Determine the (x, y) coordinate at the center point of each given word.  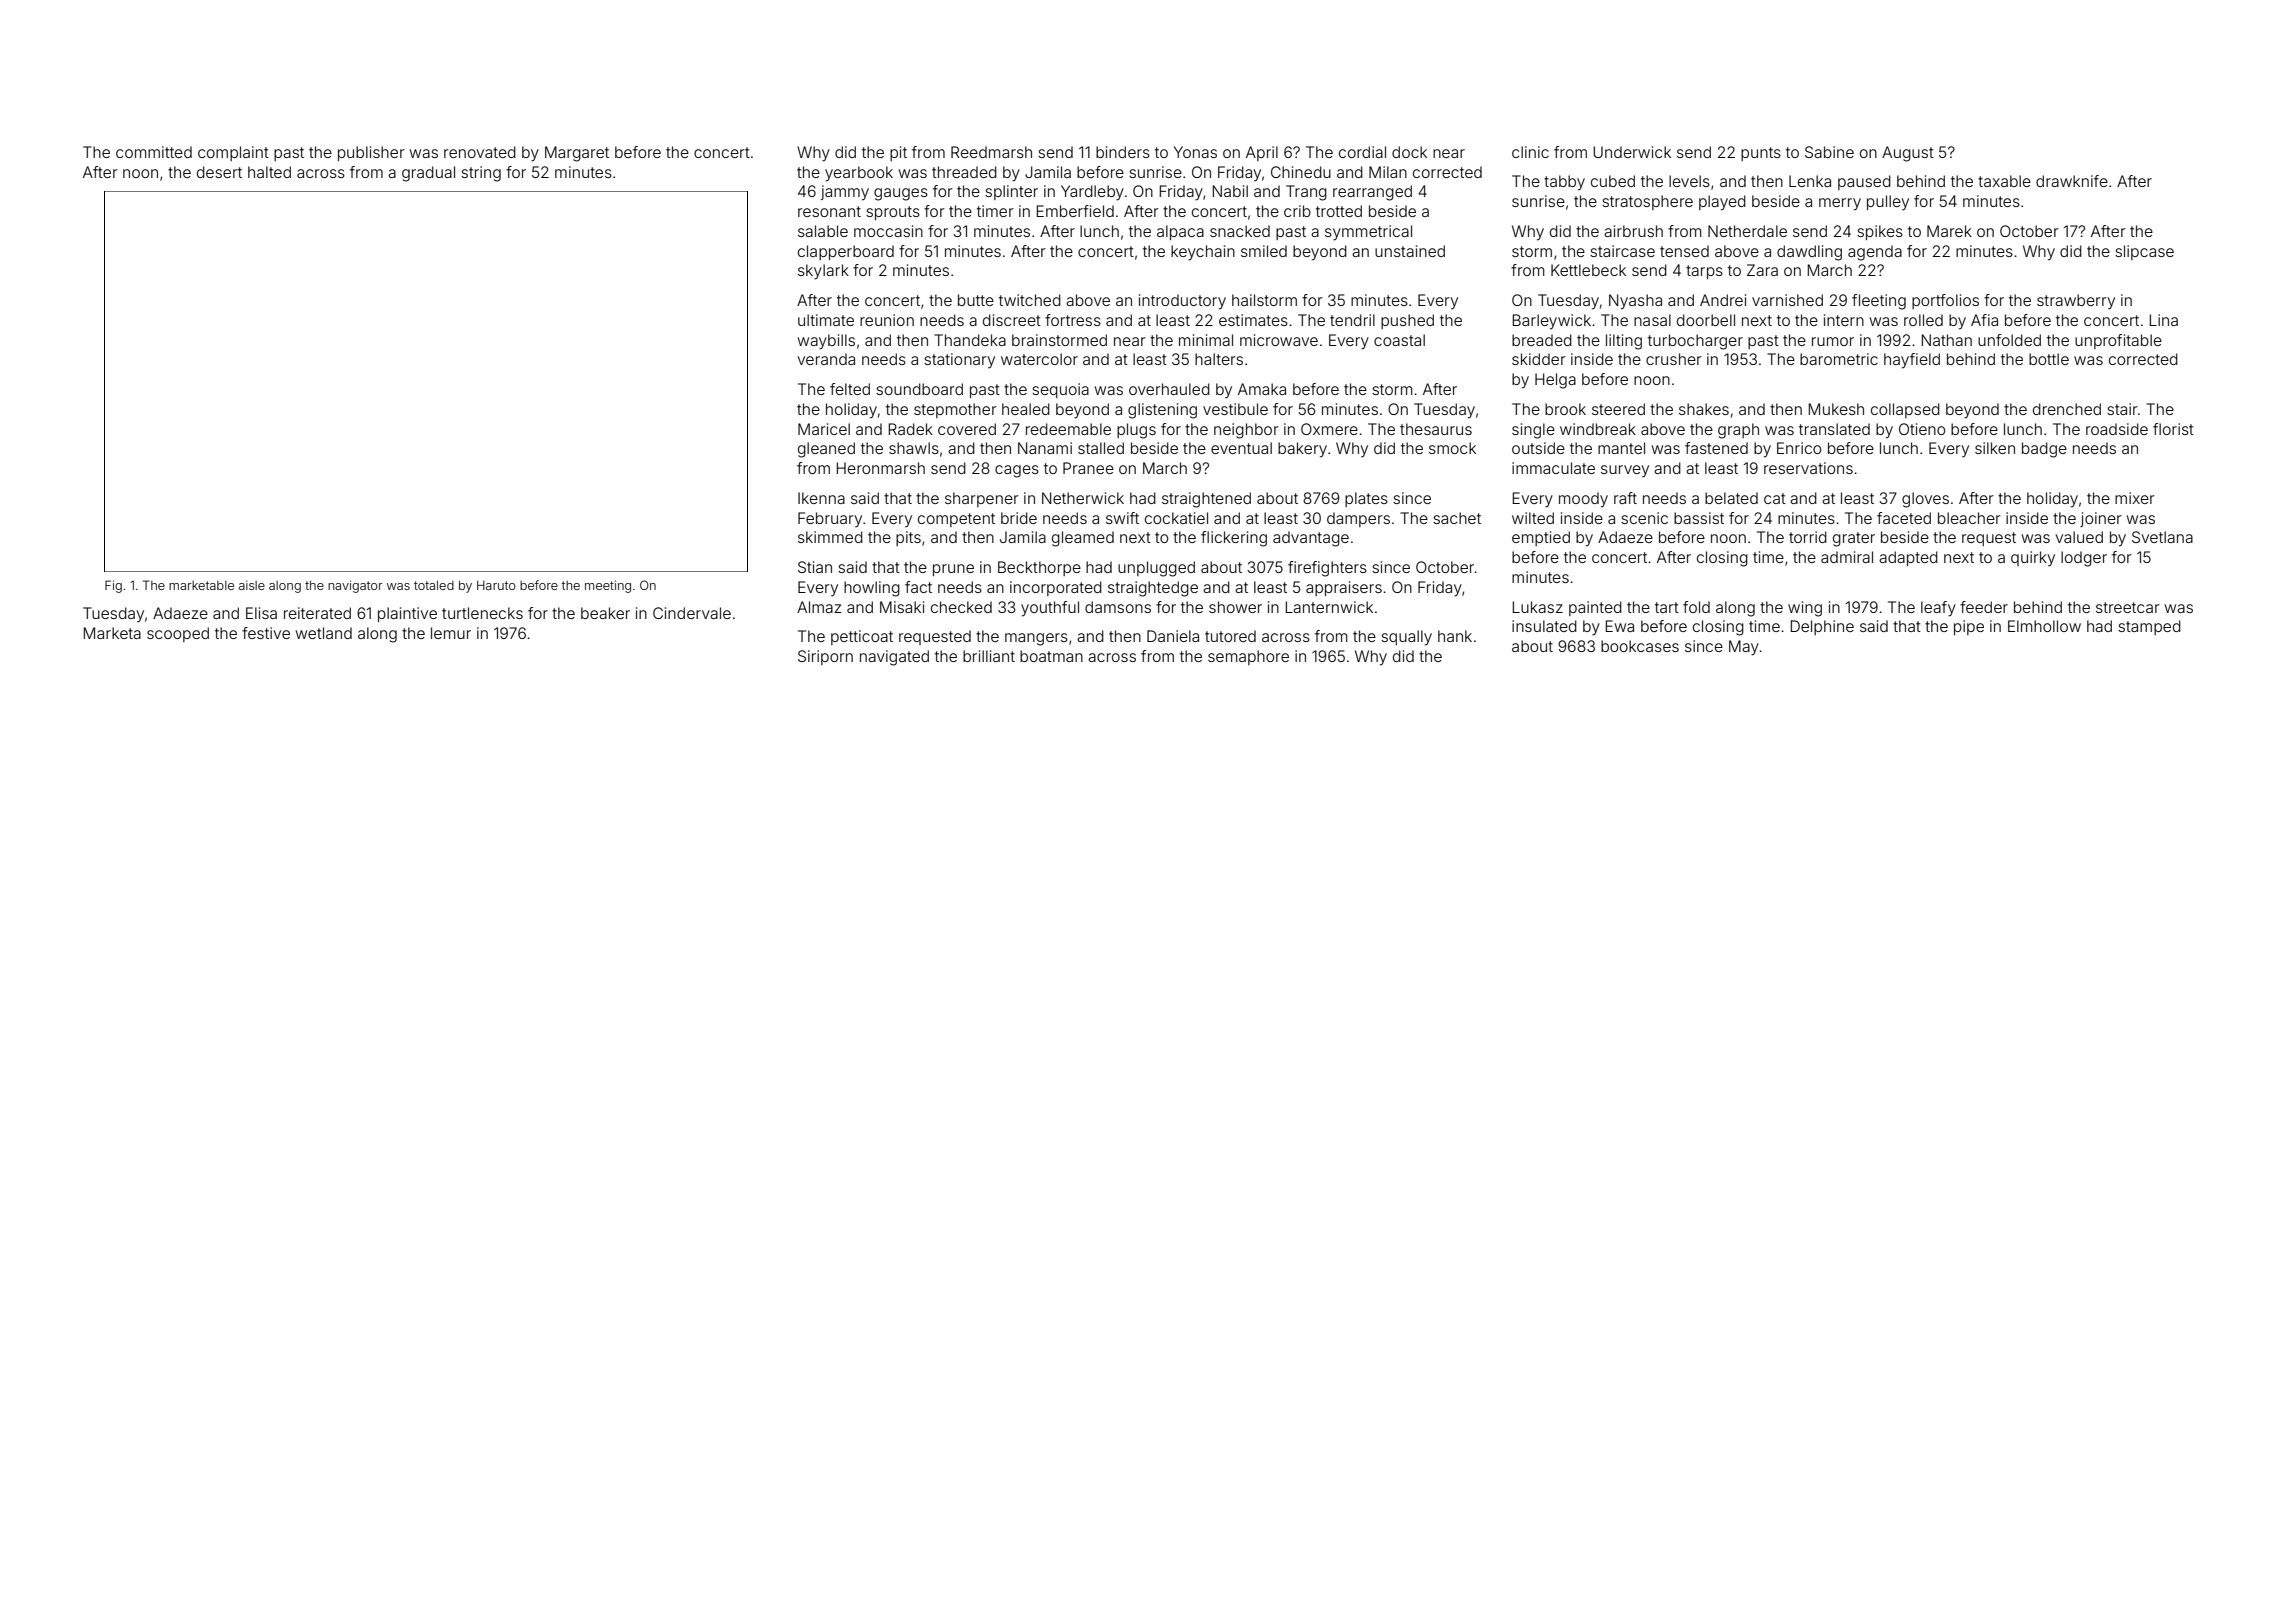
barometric (1839, 359)
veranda (826, 359)
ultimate (826, 320)
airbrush (1633, 231)
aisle (252, 585)
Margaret (577, 154)
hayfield (1912, 361)
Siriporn (825, 657)
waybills (826, 342)
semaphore (1248, 657)
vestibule (1235, 409)
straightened (1206, 500)
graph (1738, 431)
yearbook (859, 174)
